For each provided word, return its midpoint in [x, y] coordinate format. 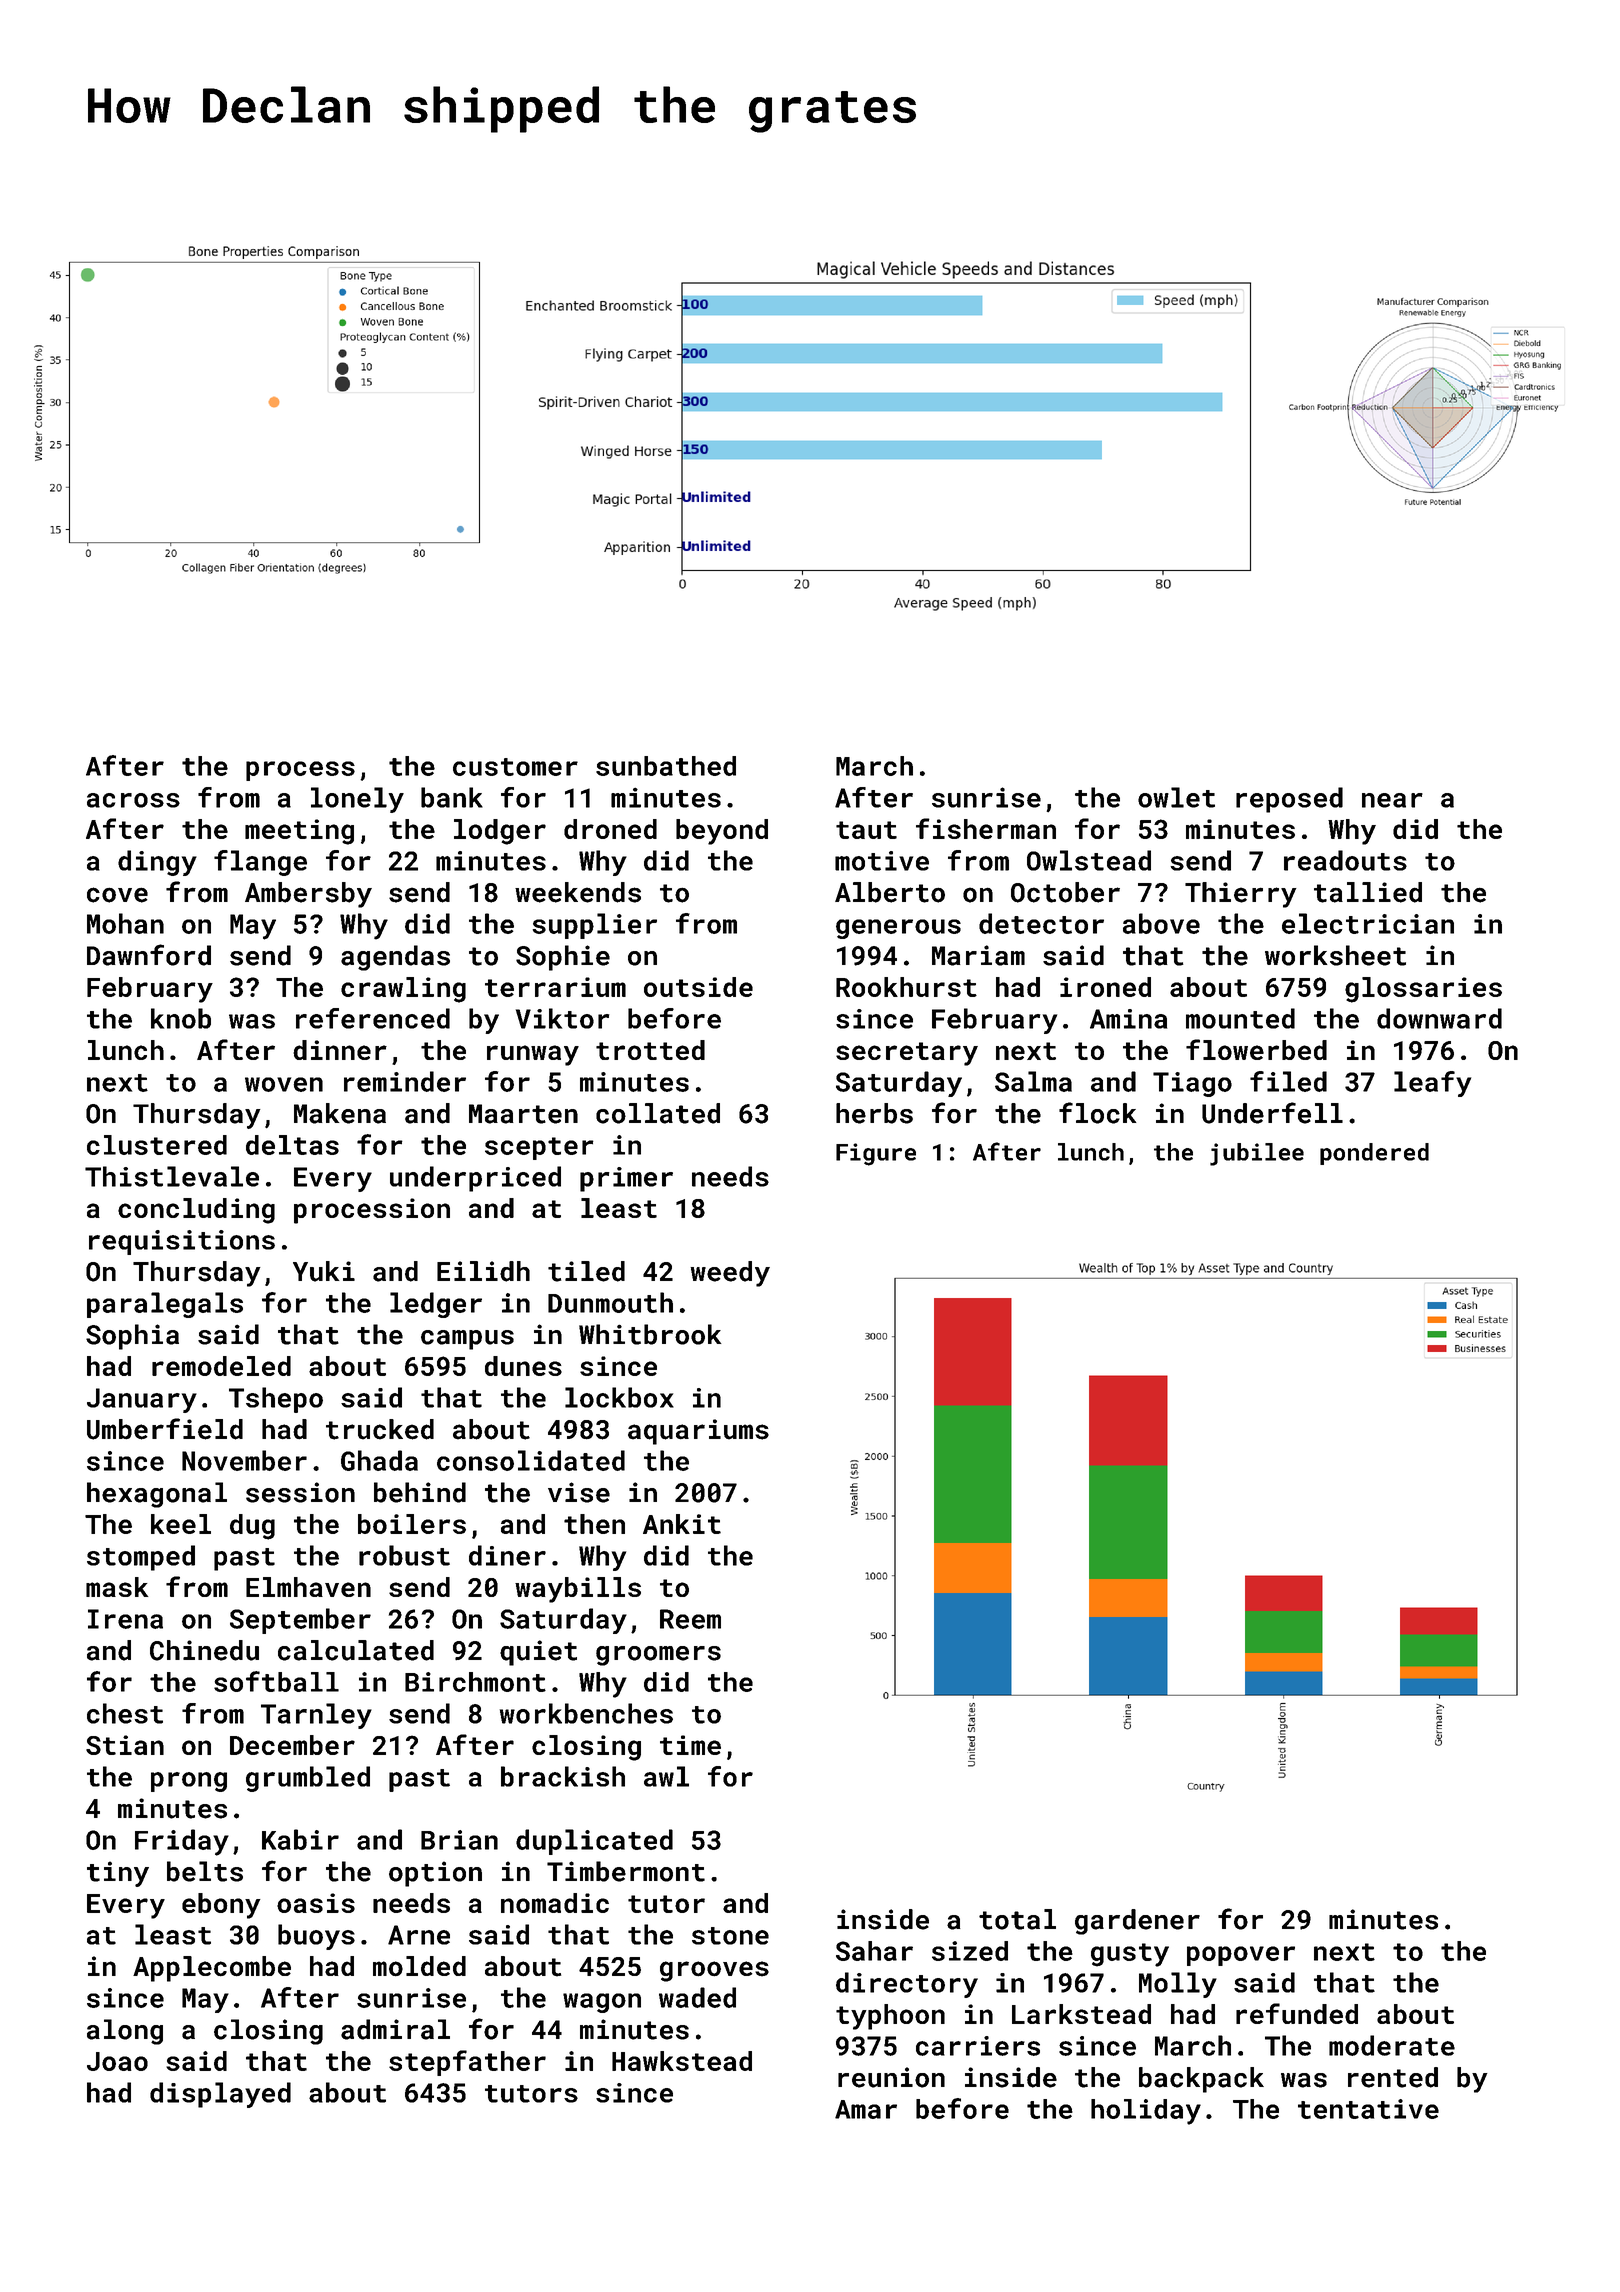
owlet [1176, 797]
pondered [1374, 1154]
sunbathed [666, 766]
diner [507, 1555]
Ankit [682, 1524]
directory [907, 1985]
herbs [874, 1113]
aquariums [698, 1432]
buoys [316, 1937]
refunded [1297, 2013]
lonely [357, 800]
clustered [157, 1145]
